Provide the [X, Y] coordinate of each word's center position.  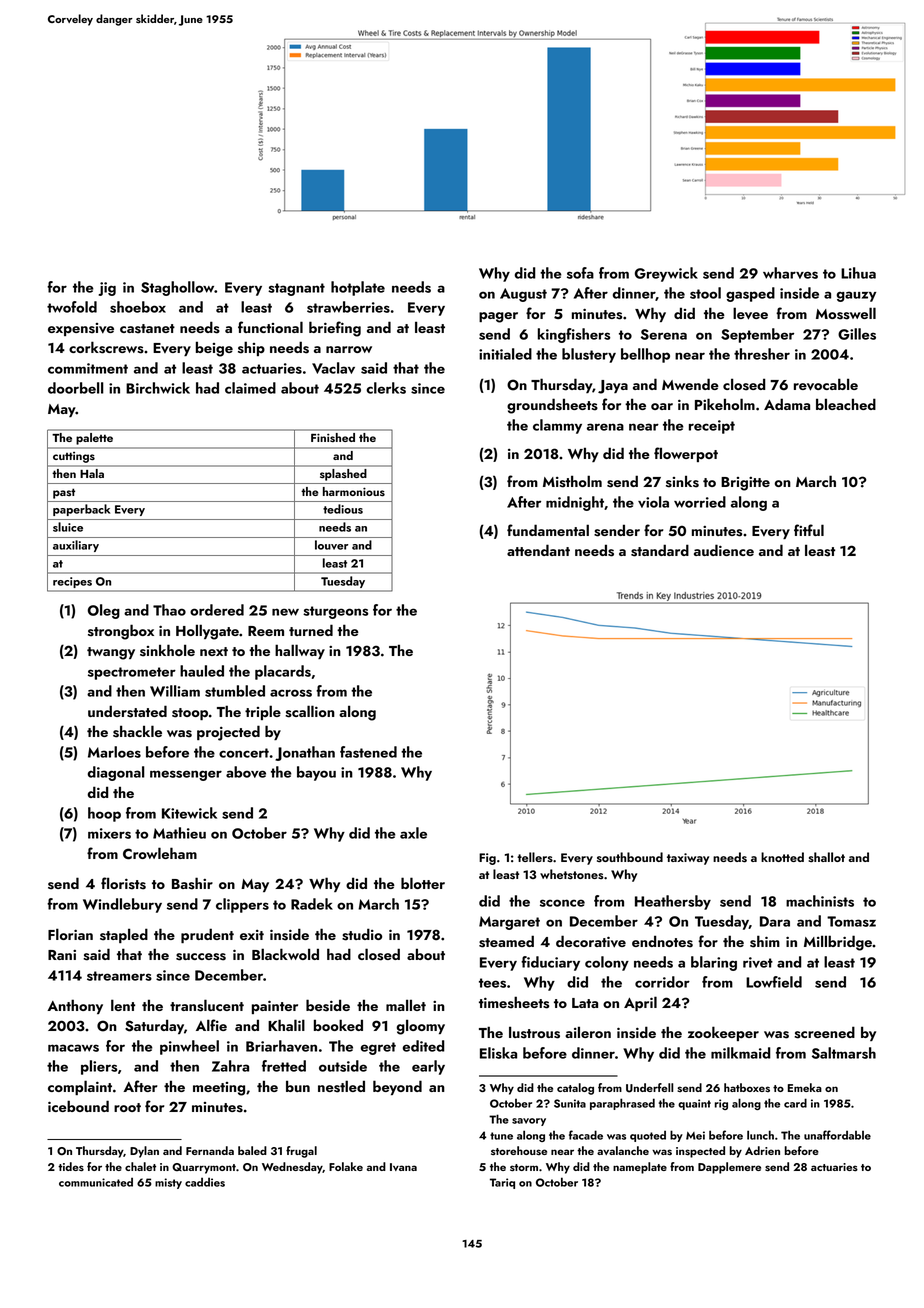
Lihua [858, 273]
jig [107, 289]
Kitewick [189, 813]
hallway [300, 651]
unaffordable [837, 1135]
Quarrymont [204, 1168]
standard [660, 550]
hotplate [358, 288]
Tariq [502, 1183]
